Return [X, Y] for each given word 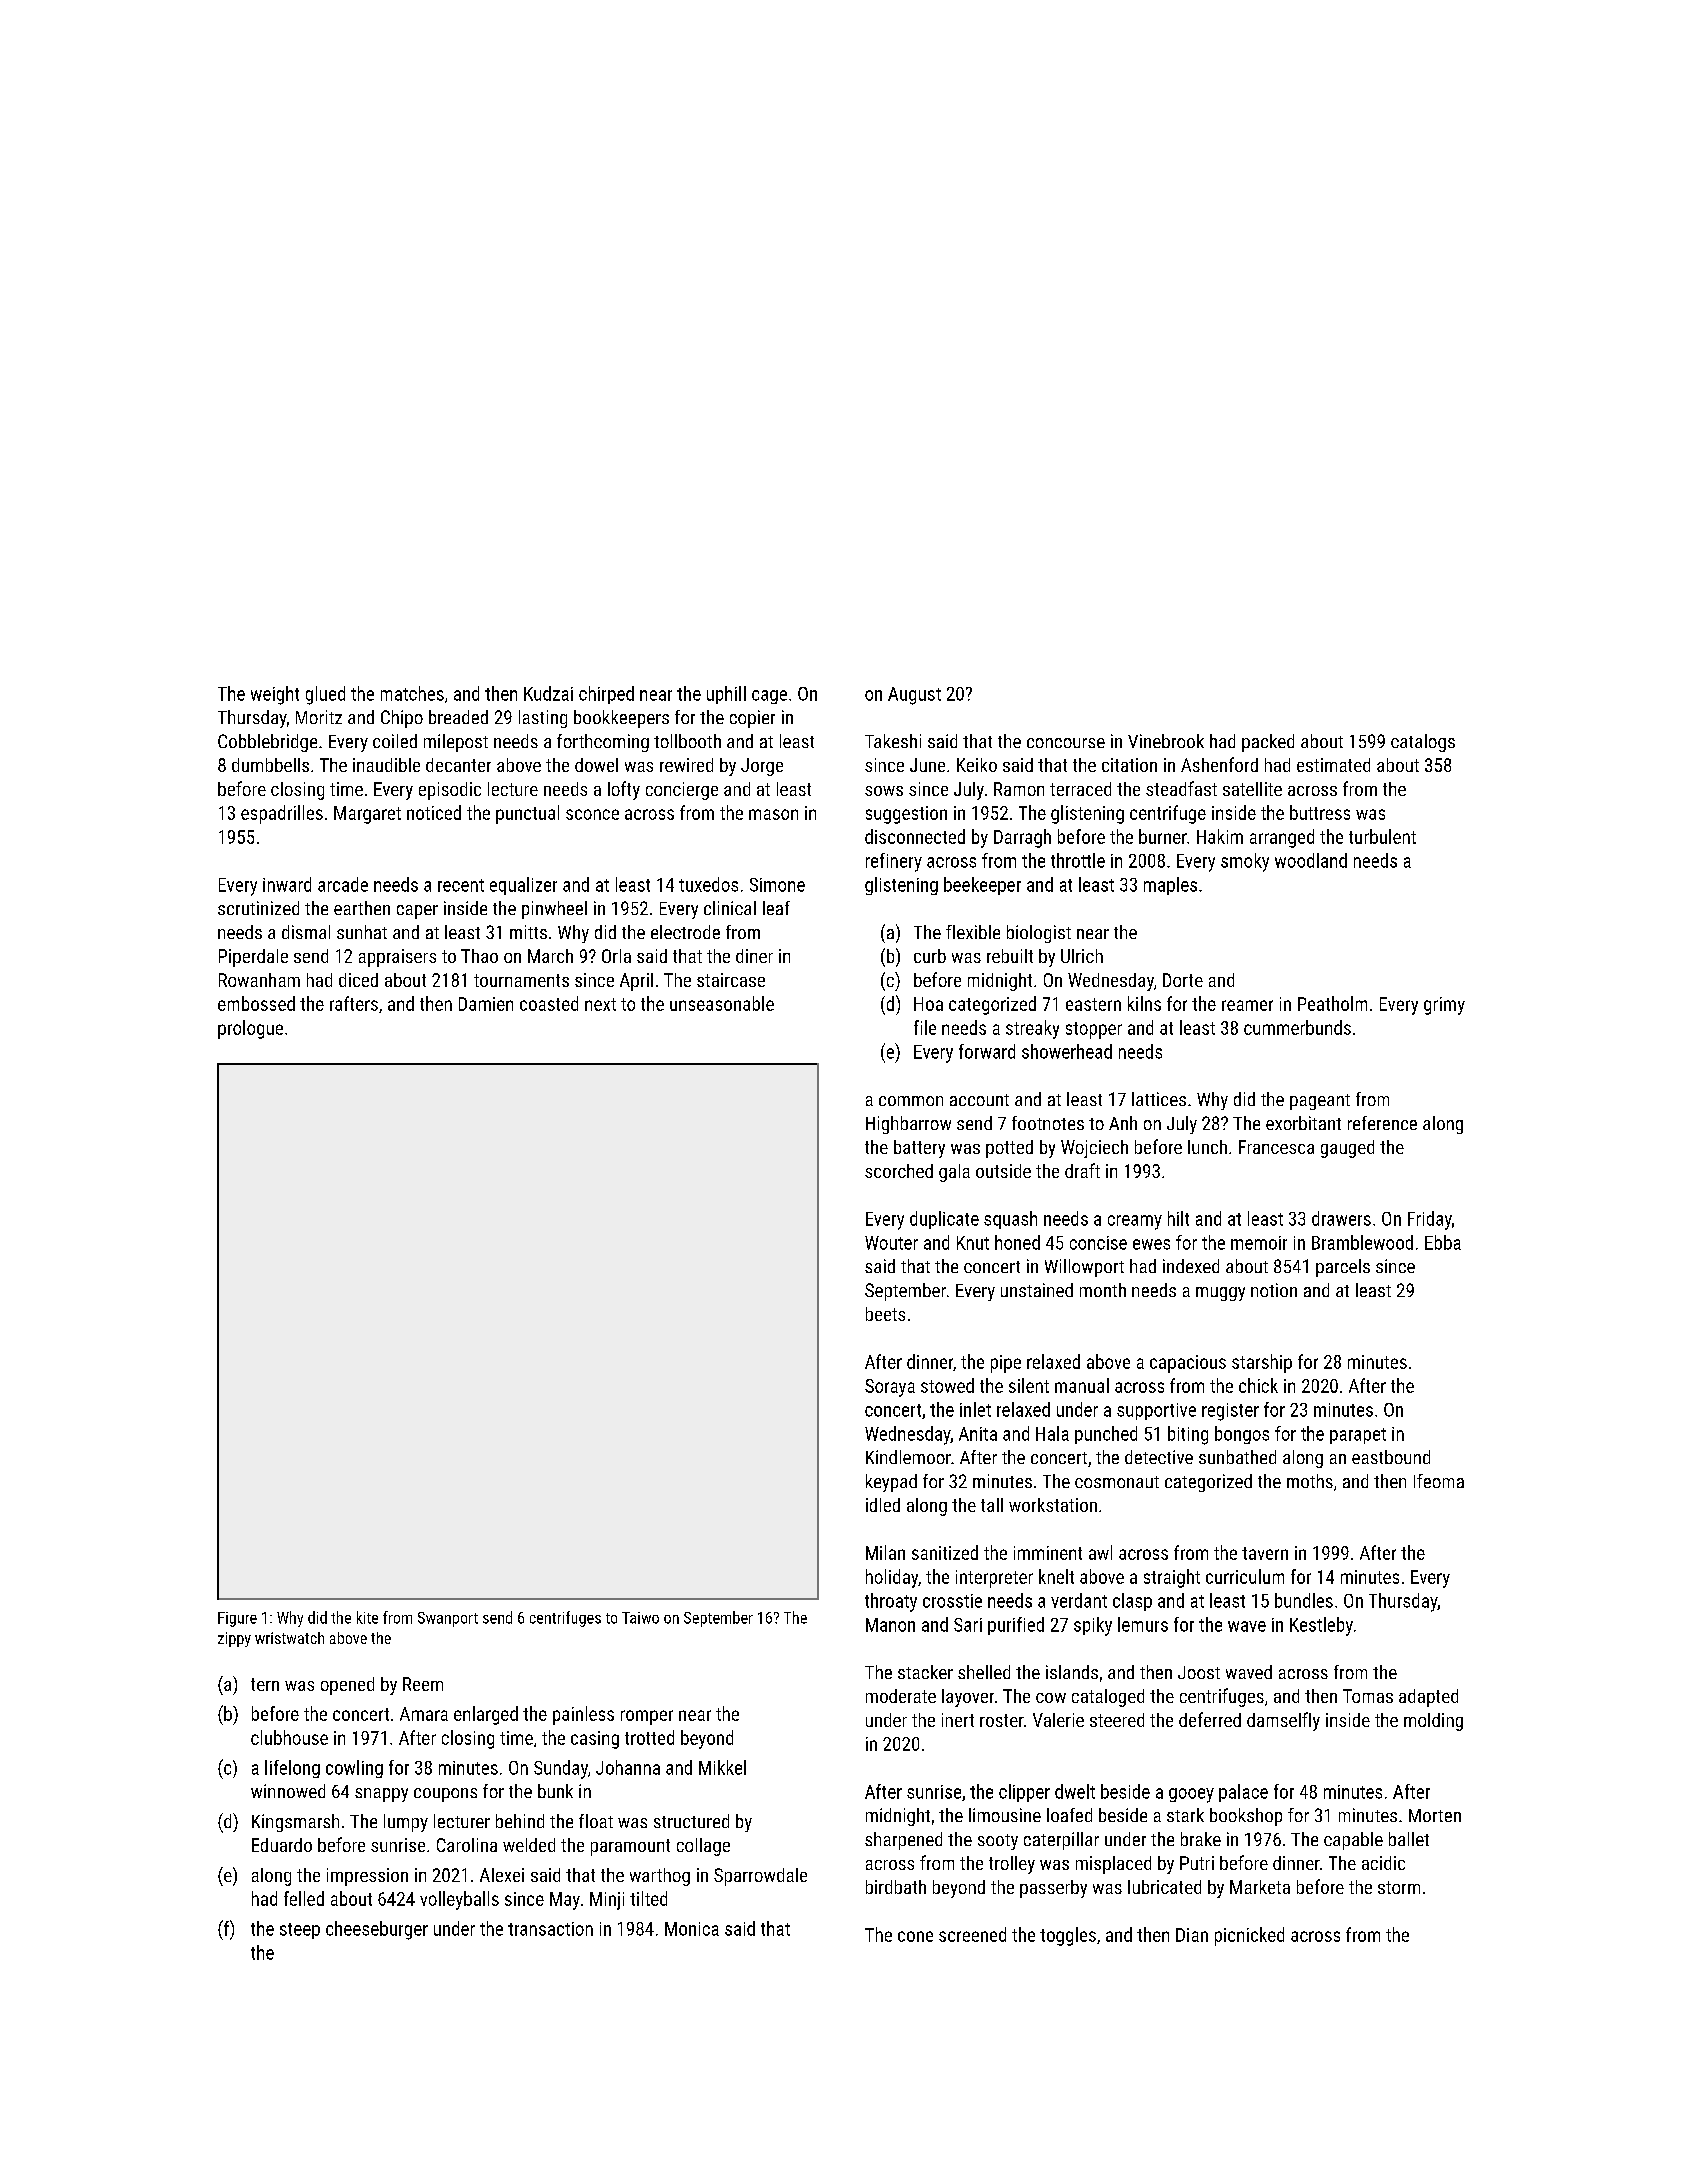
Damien [486, 1004]
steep [300, 1931]
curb [930, 956]
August [914, 696]
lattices [1159, 1099]
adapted [1428, 1698]
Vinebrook [1166, 741]
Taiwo [640, 1618]
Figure [237, 1619]
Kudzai [548, 693]
